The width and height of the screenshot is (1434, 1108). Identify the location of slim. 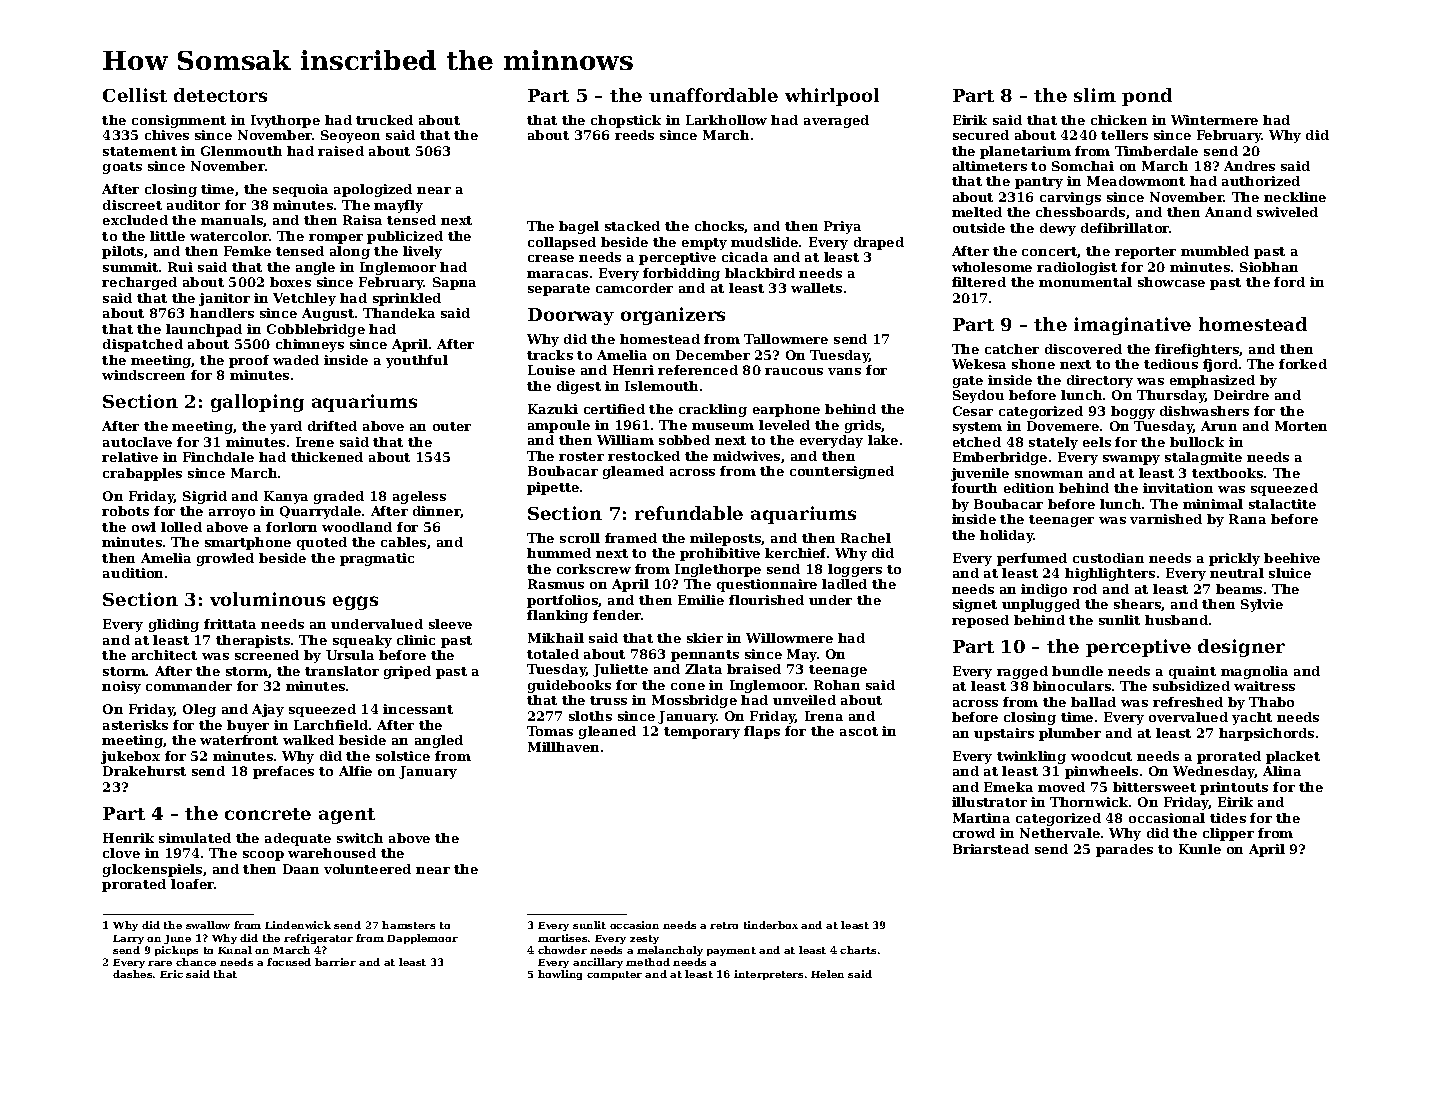
(1095, 95).
